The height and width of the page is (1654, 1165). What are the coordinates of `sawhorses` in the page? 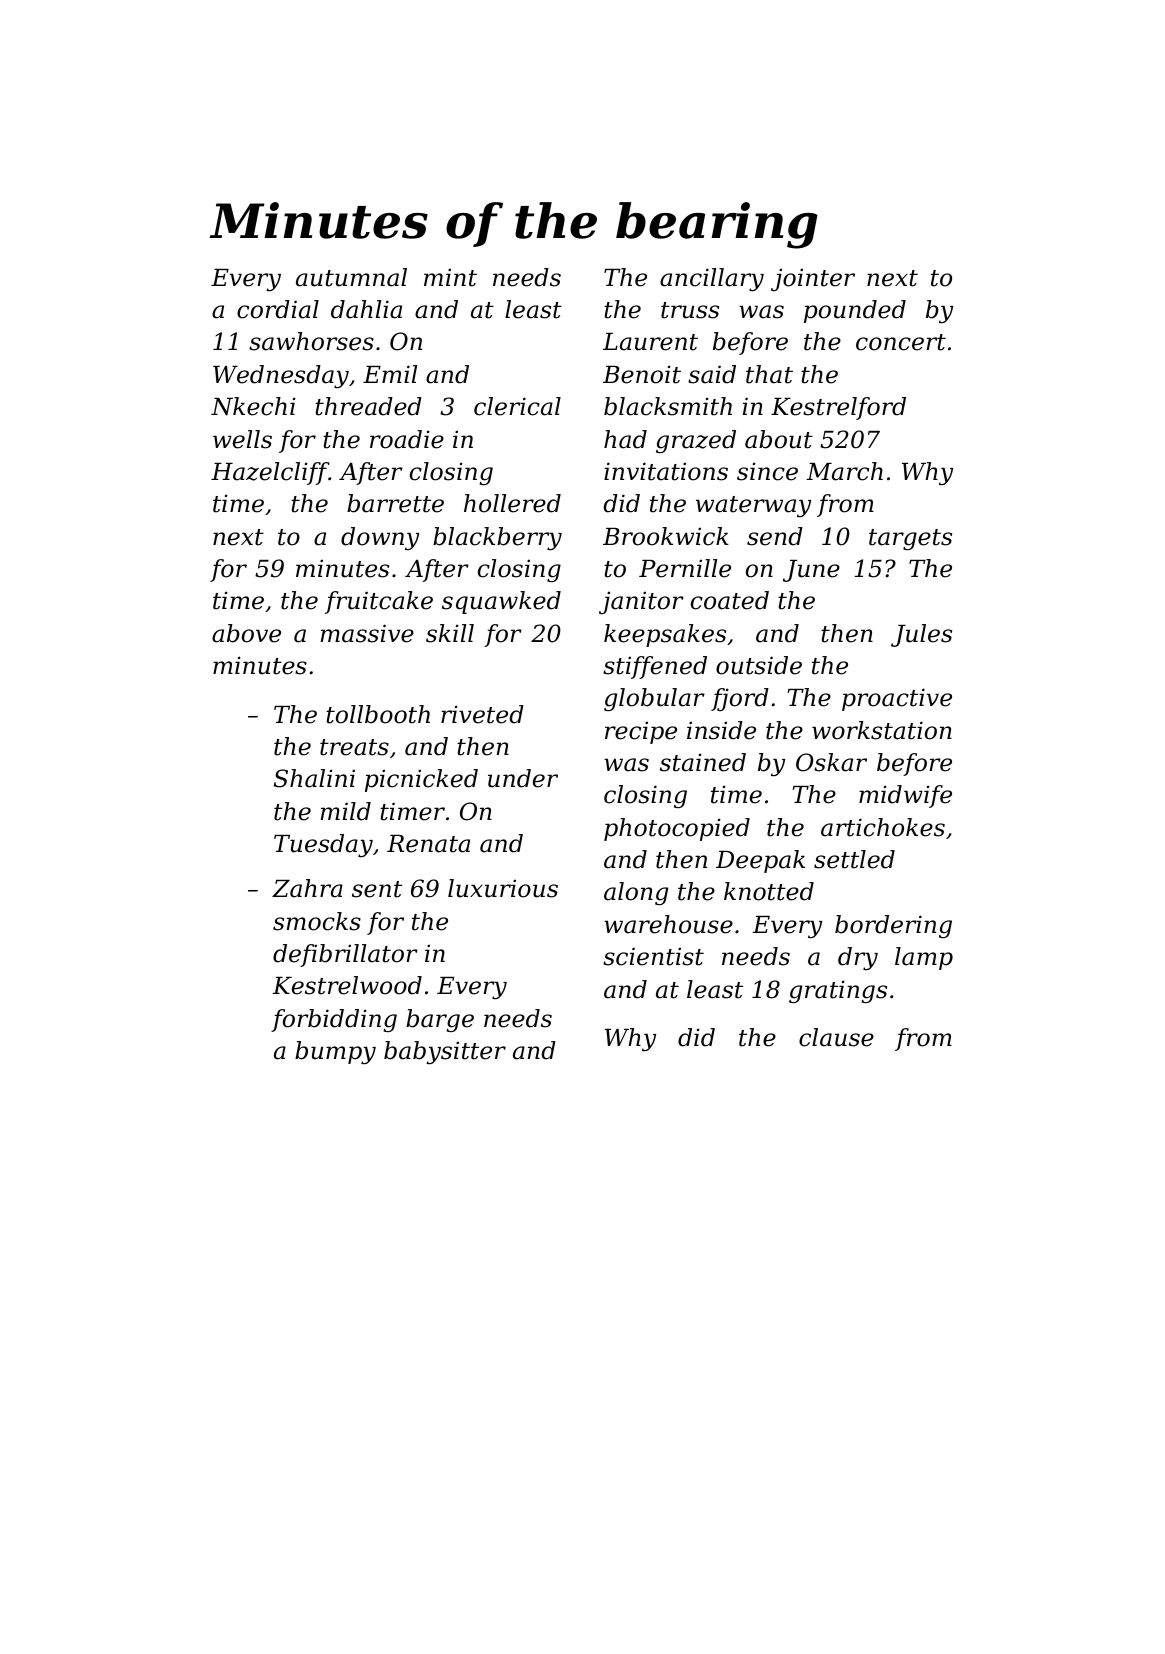 It's located at (311, 341).
